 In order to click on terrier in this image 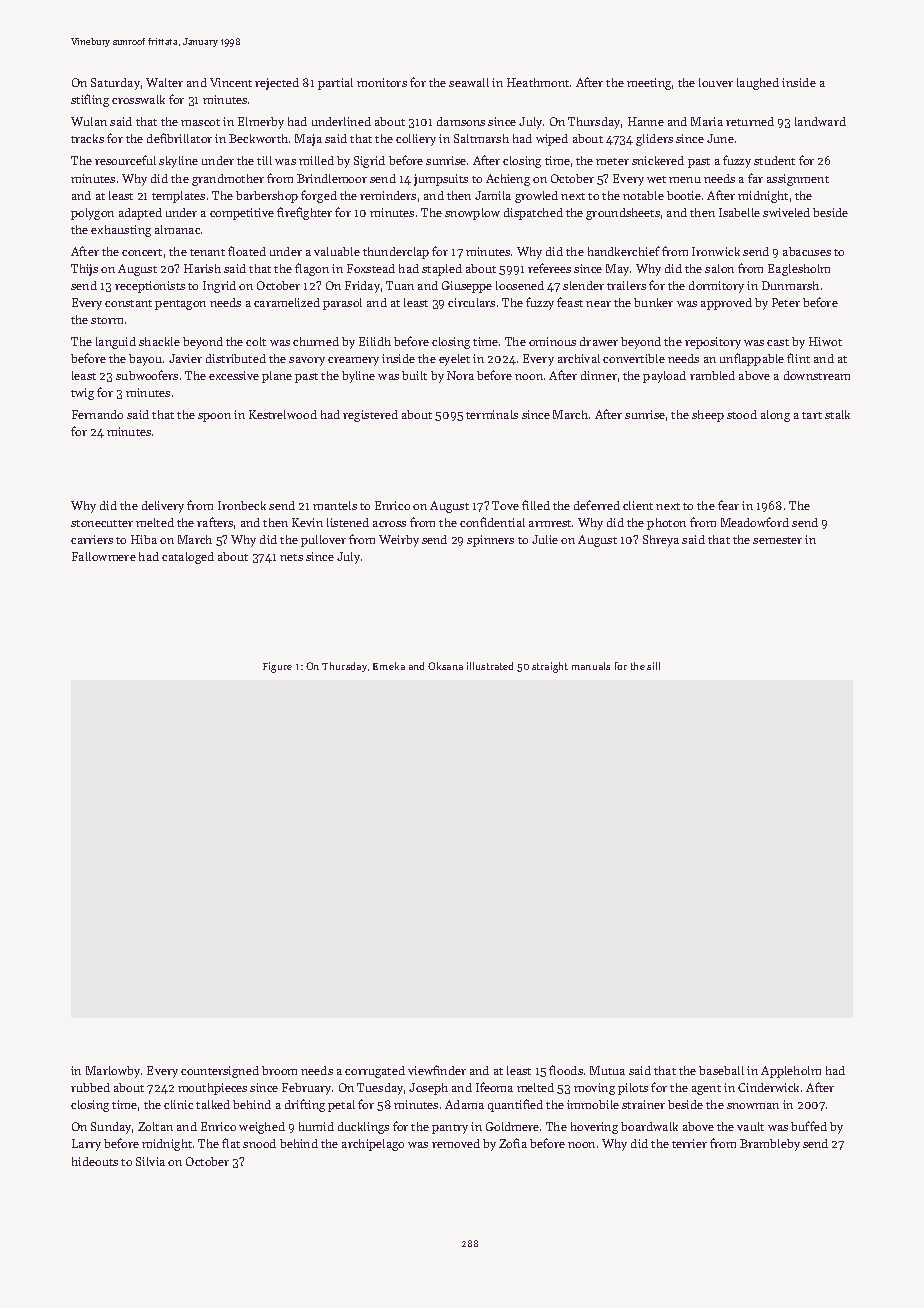, I will do `click(689, 1143)`.
